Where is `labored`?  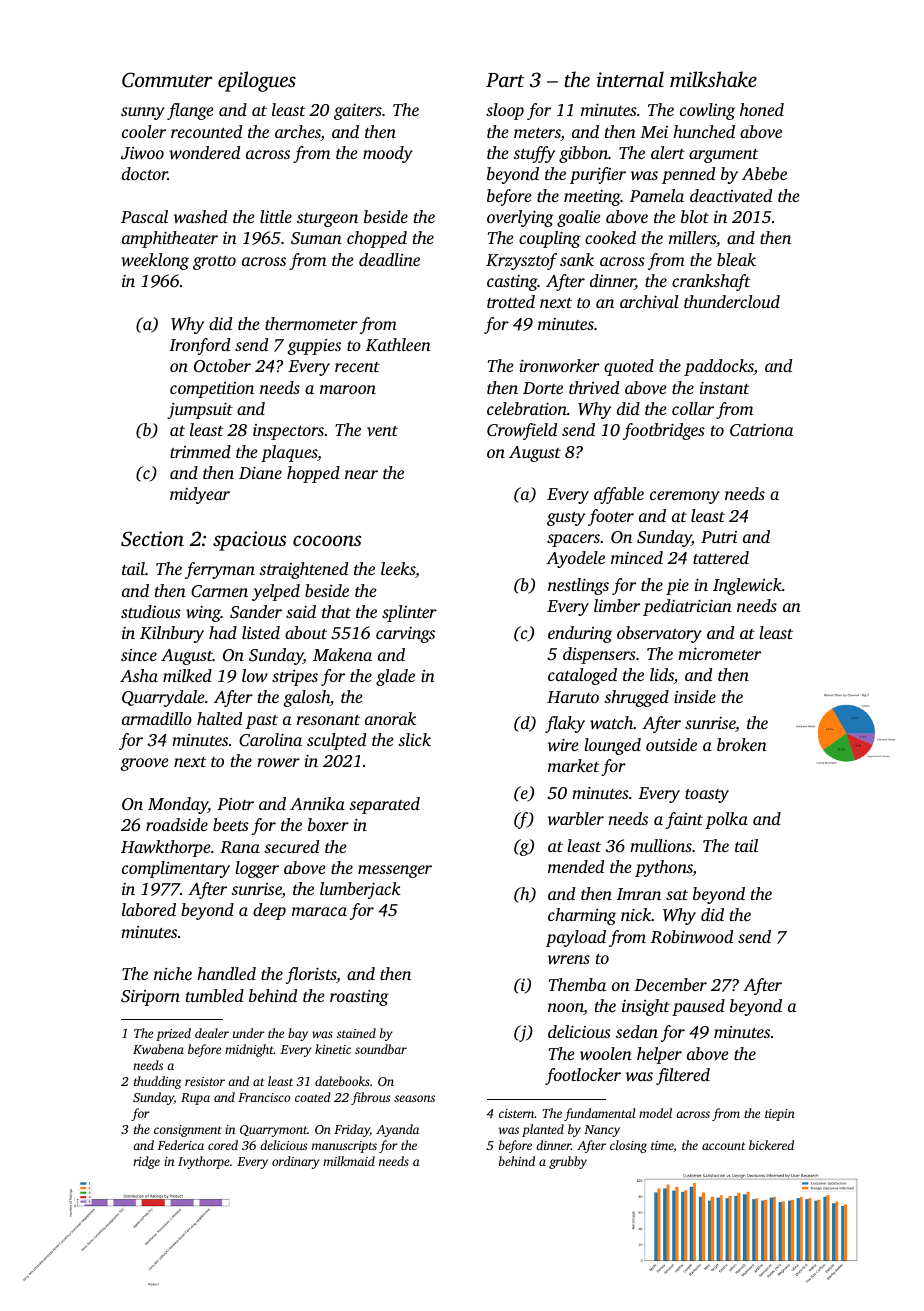
labored is located at coordinates (149, 909).
